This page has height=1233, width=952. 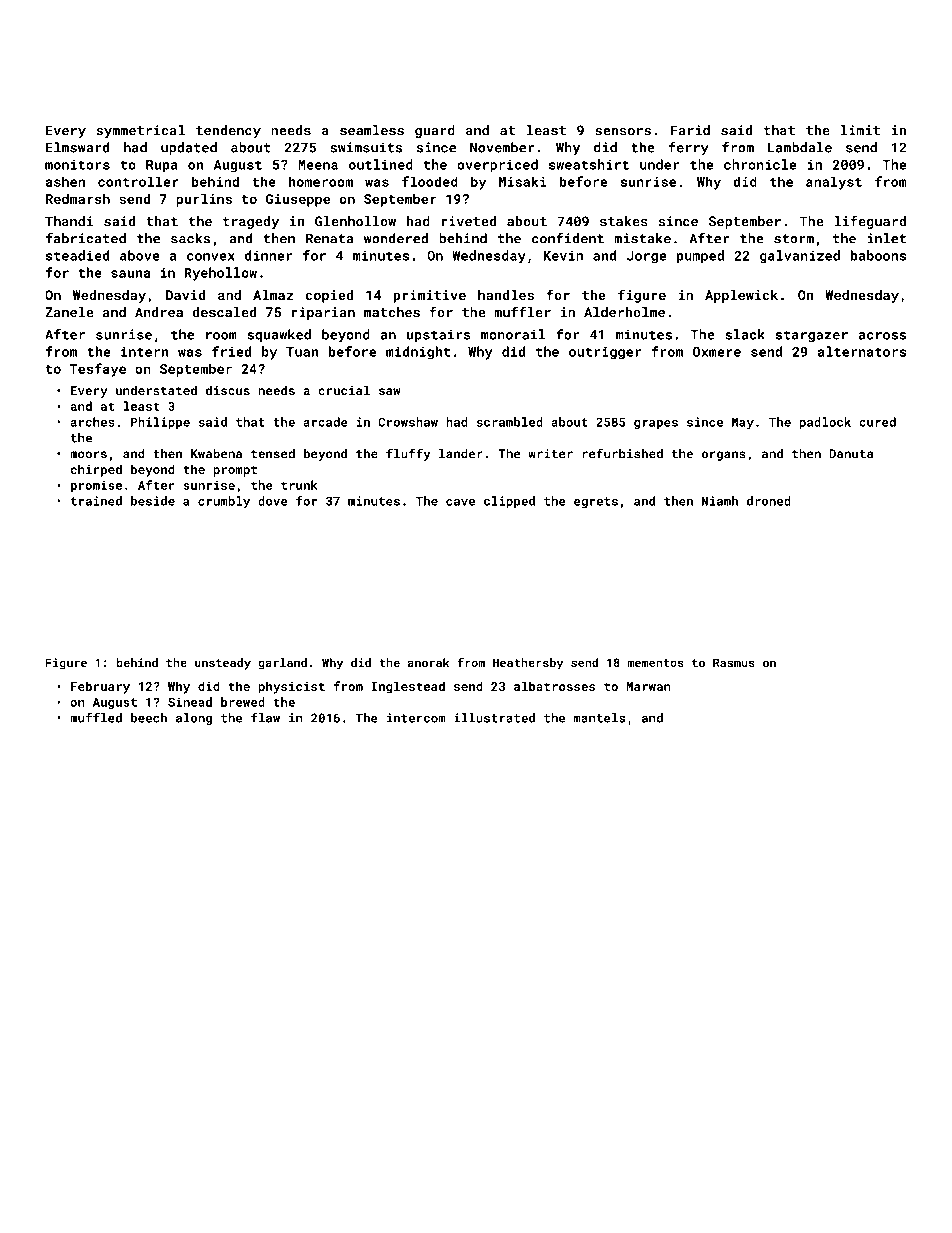 I want to click on seamless, so click(x=372, y=130).
